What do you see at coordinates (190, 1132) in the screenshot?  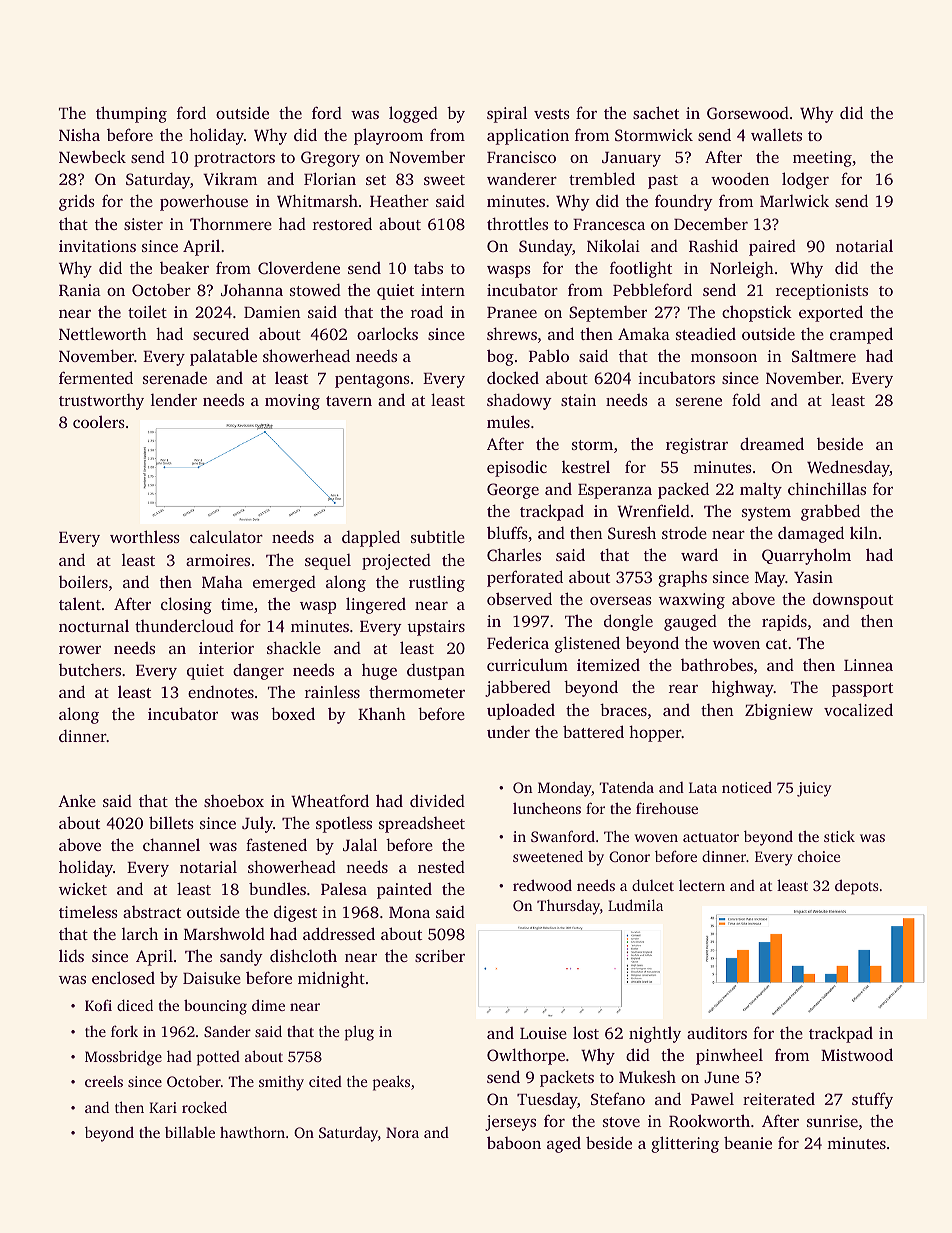 I see `billable` at bounding box center [190, 1132].
